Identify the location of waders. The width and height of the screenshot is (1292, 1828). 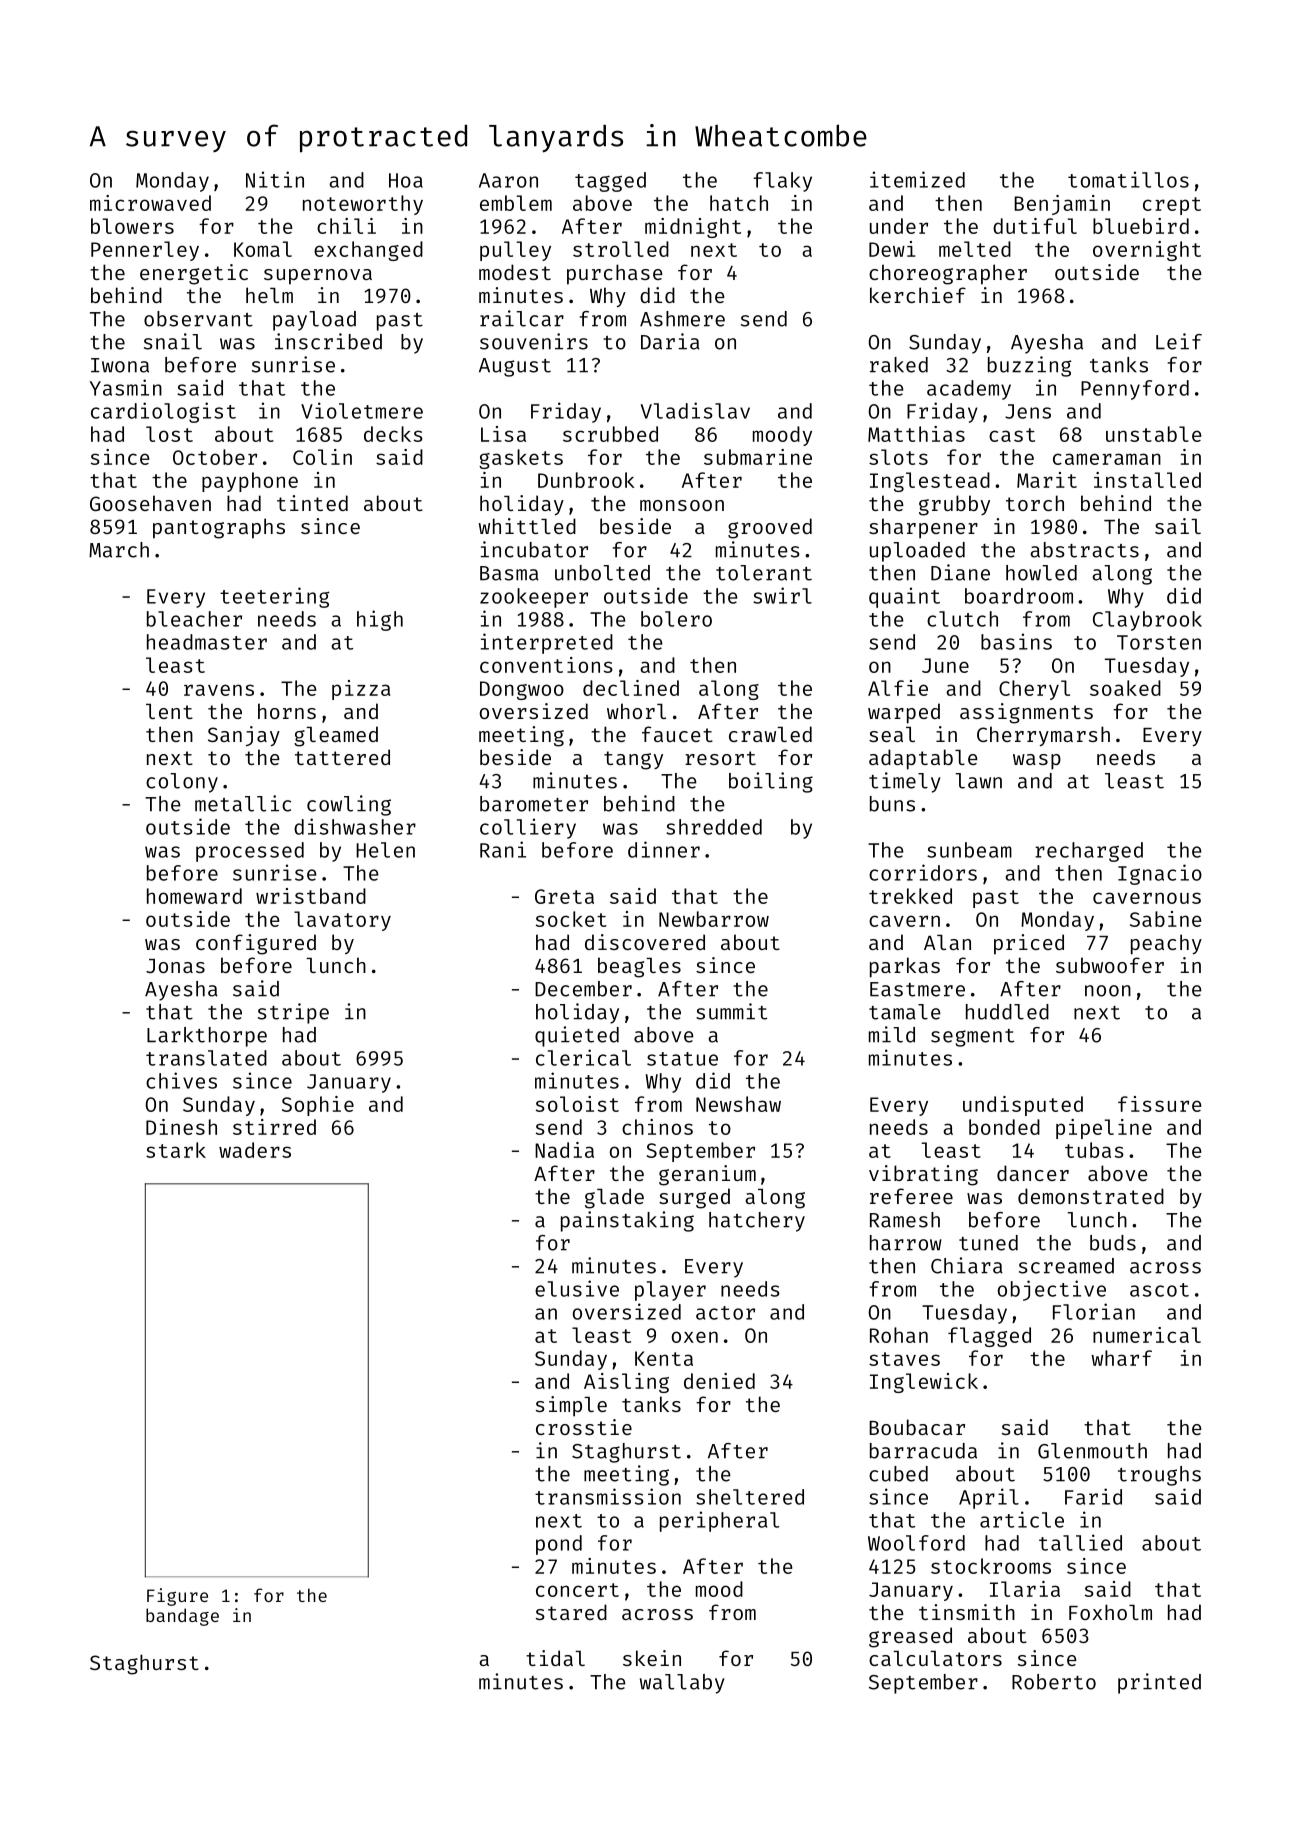
(255, 1150).
